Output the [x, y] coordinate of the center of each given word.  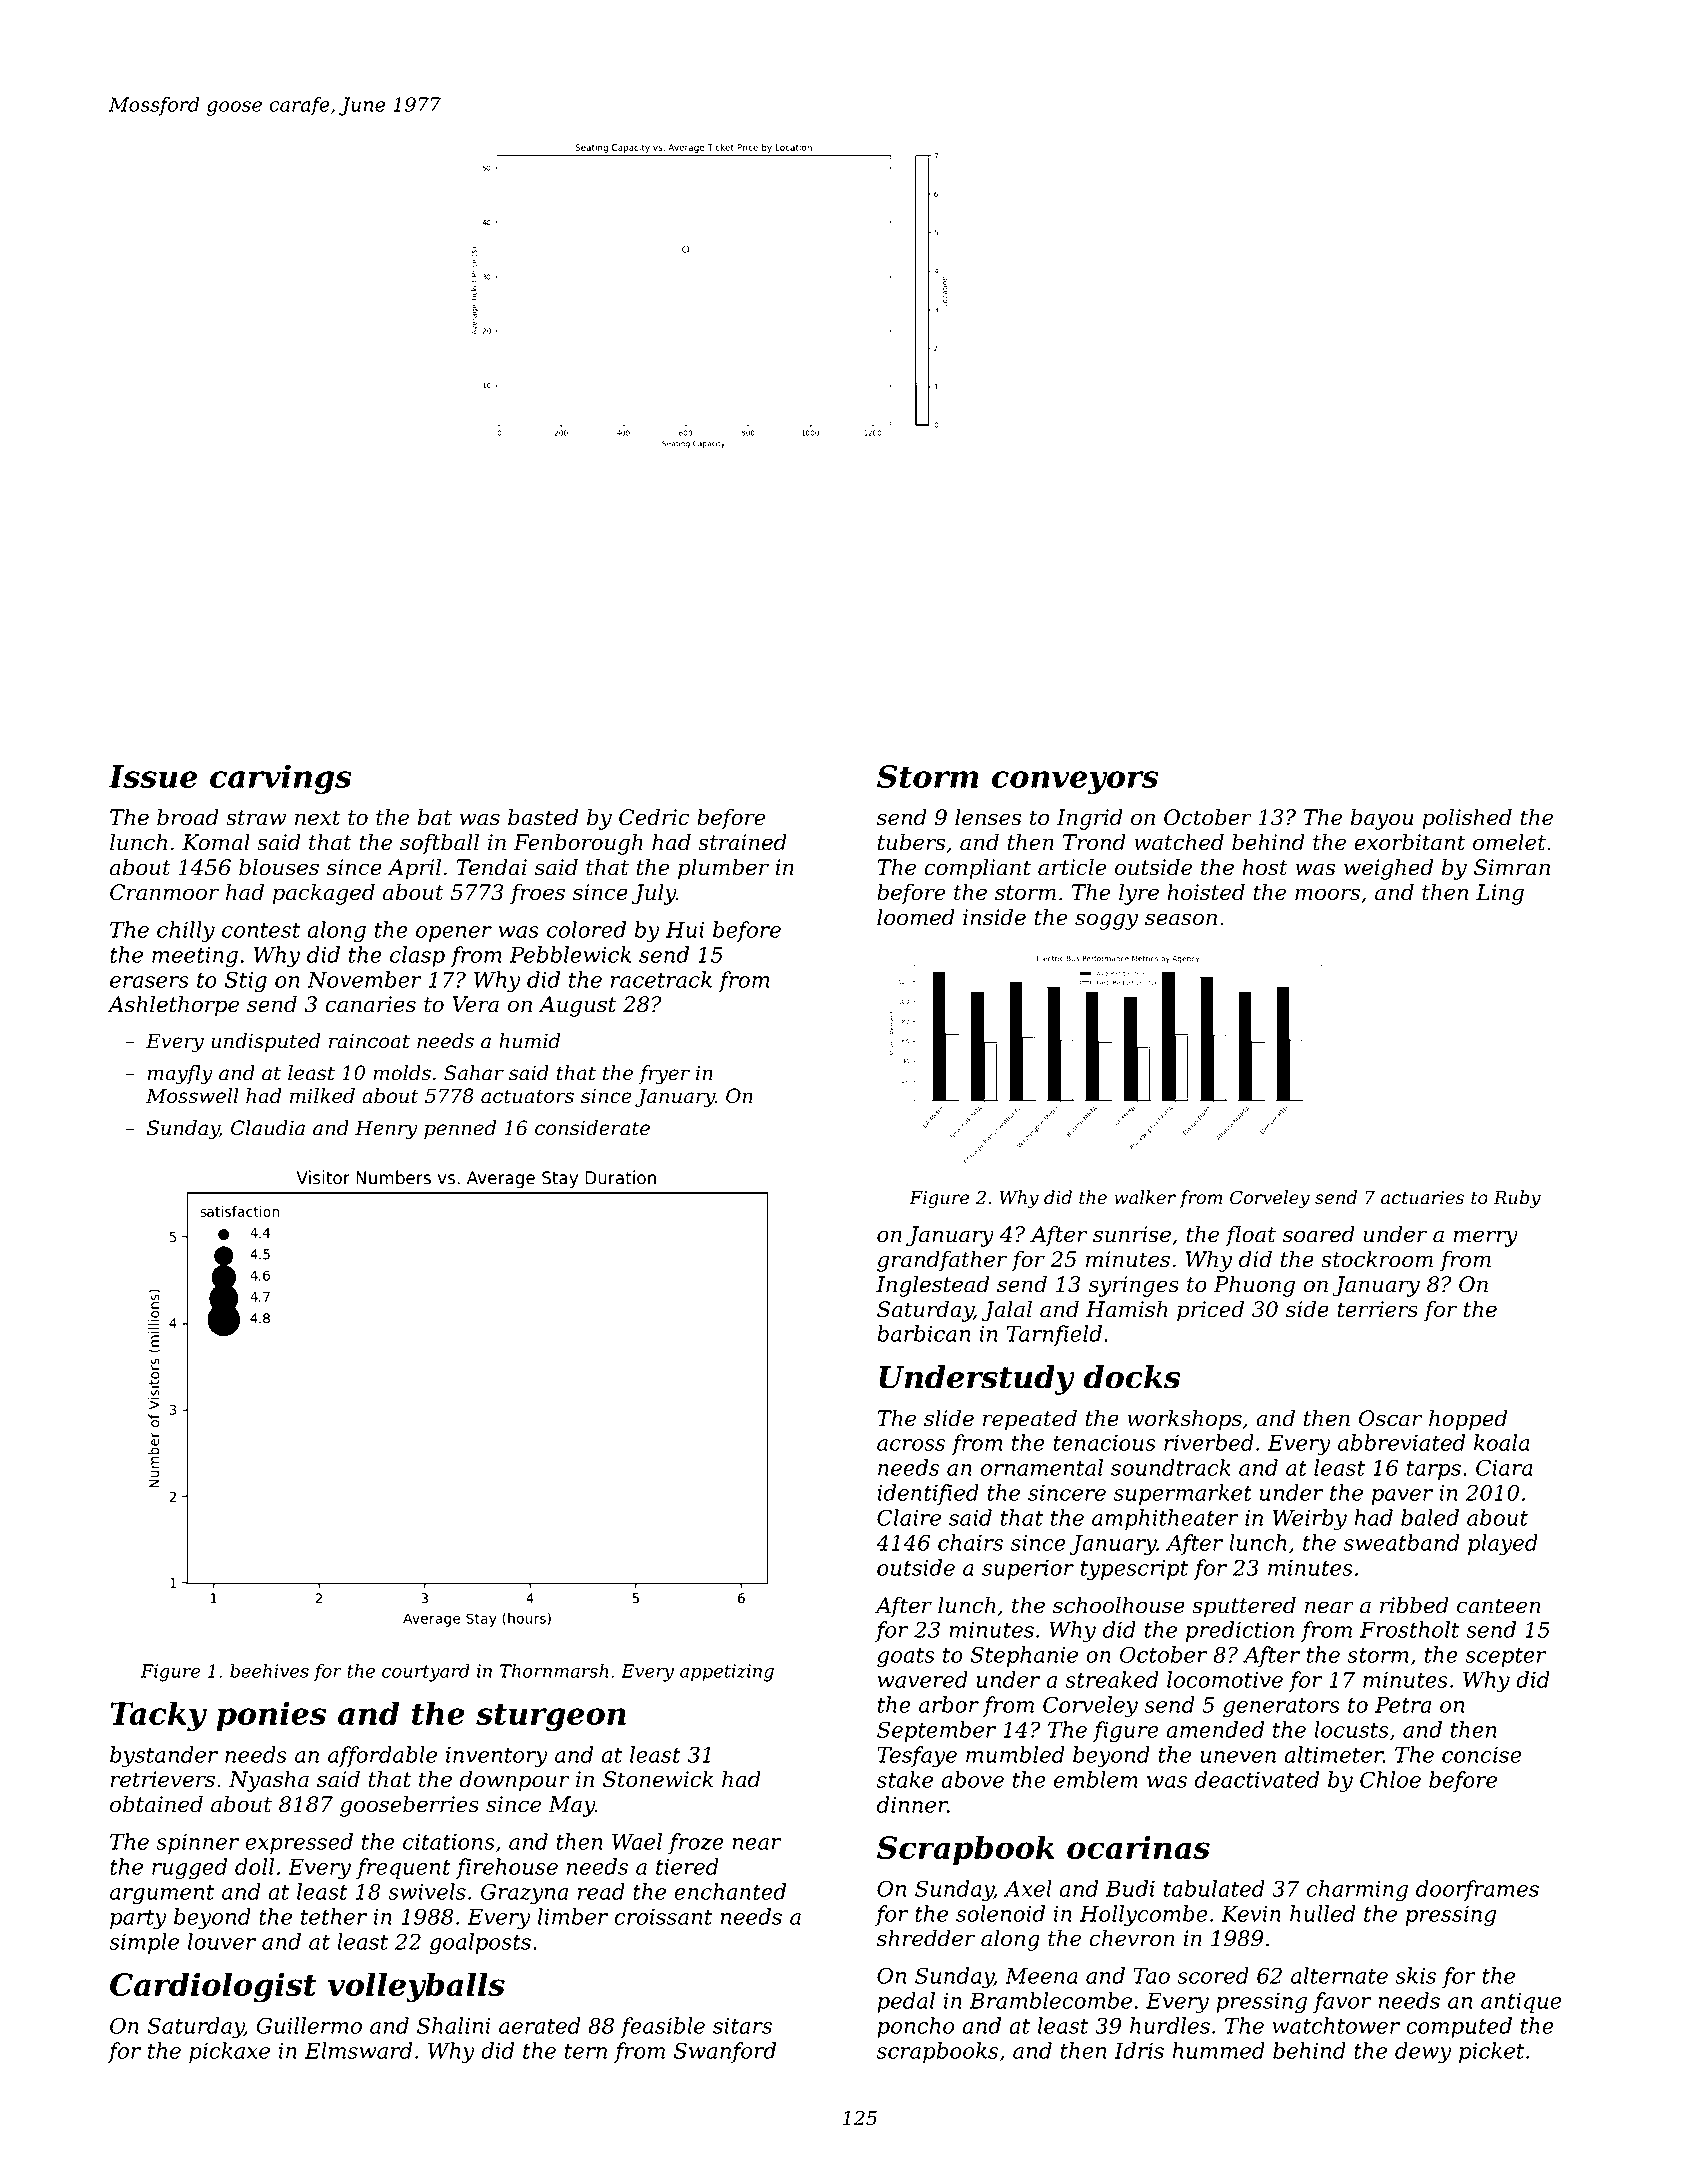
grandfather [942, 1261]
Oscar [1390, 1418]
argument [162, 1895]
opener [454, 934]
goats [906, 1658]
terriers [1377, 1309]
